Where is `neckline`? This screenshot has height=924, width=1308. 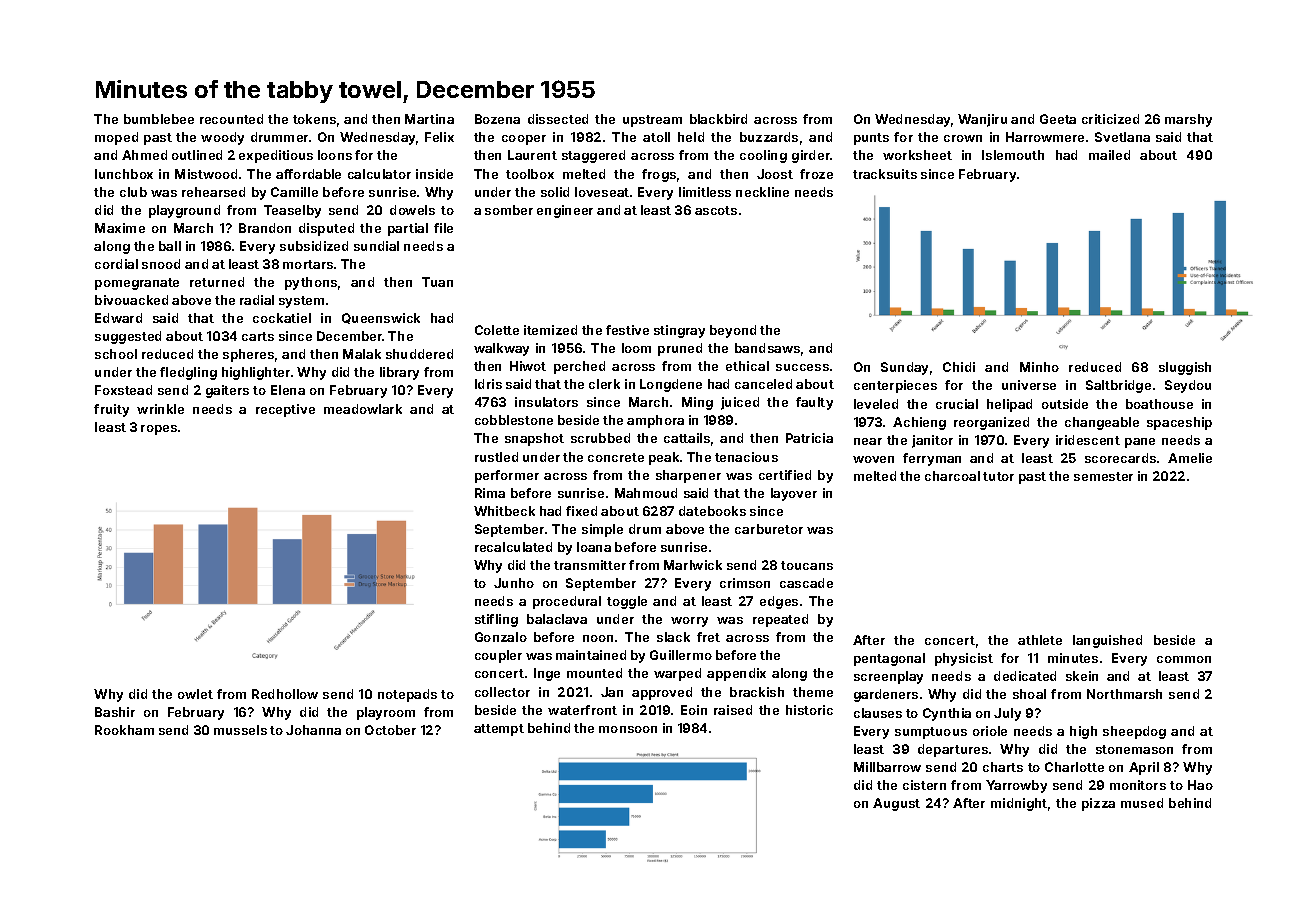
neckline is located at coordinates (762, 192).
